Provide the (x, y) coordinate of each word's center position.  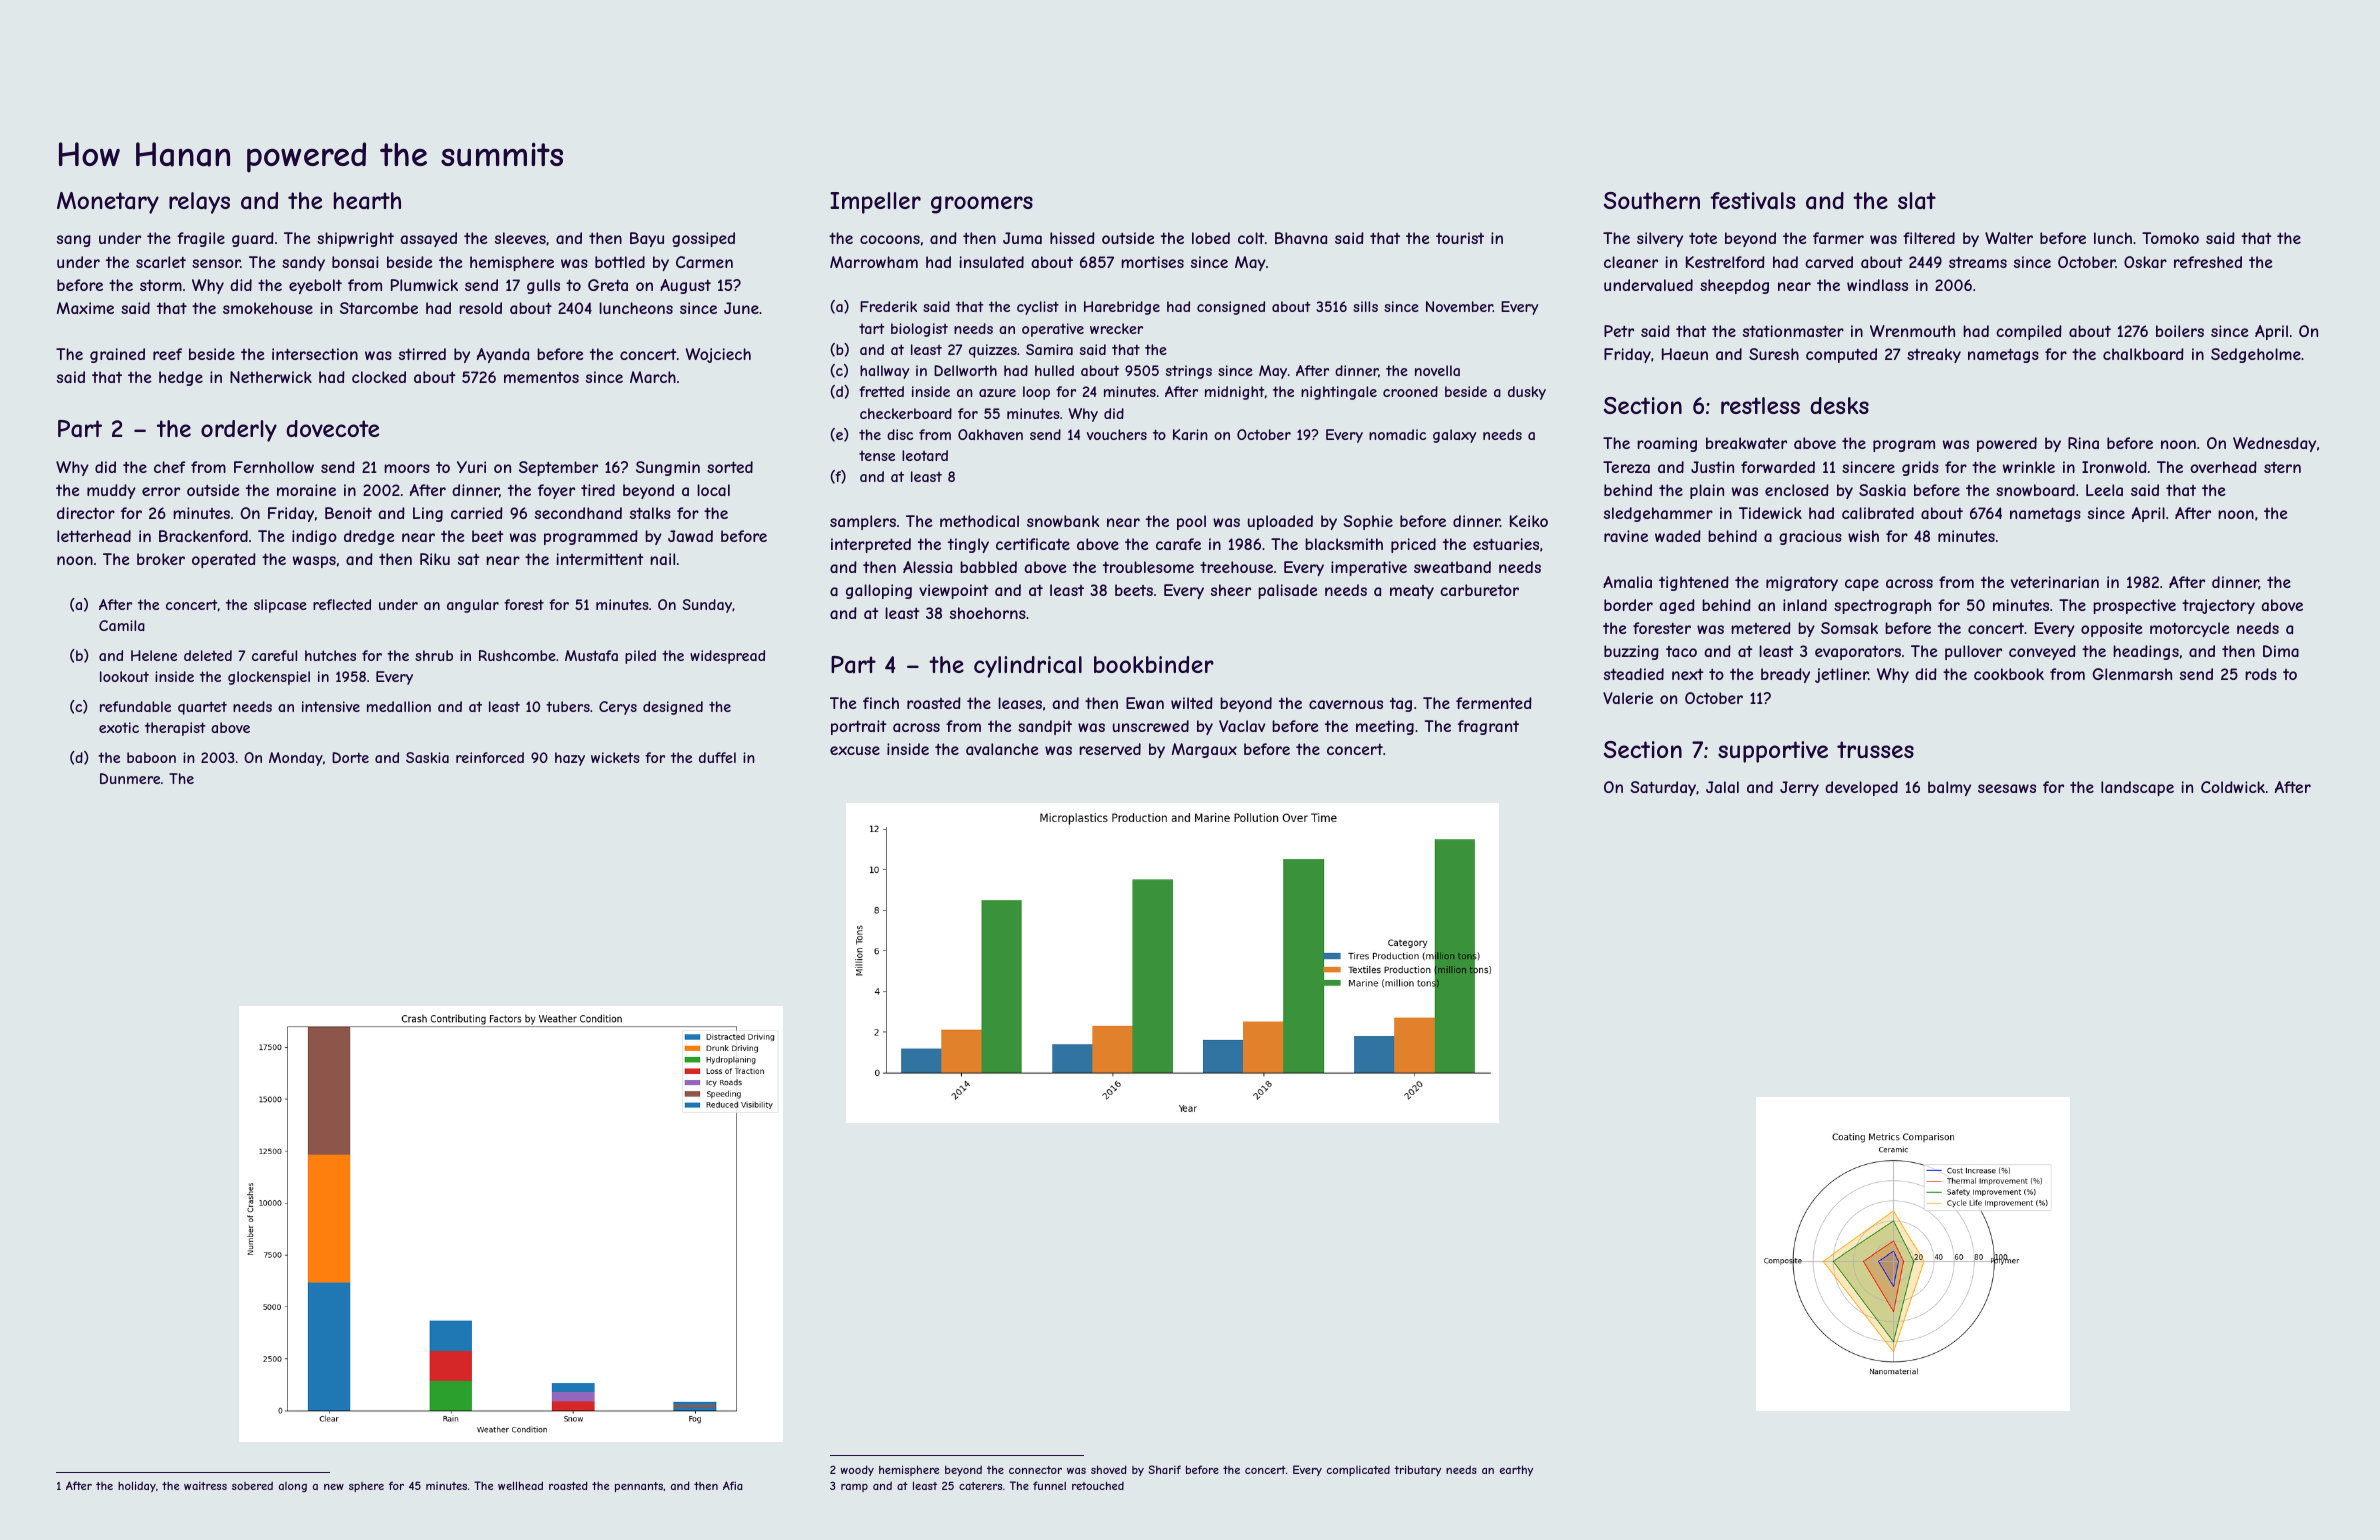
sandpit (1045, 727)
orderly (239, 431)
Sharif (1164, 1469)
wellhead (520, 1485)
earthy (1516, 1470)
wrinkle (2029, 467)
